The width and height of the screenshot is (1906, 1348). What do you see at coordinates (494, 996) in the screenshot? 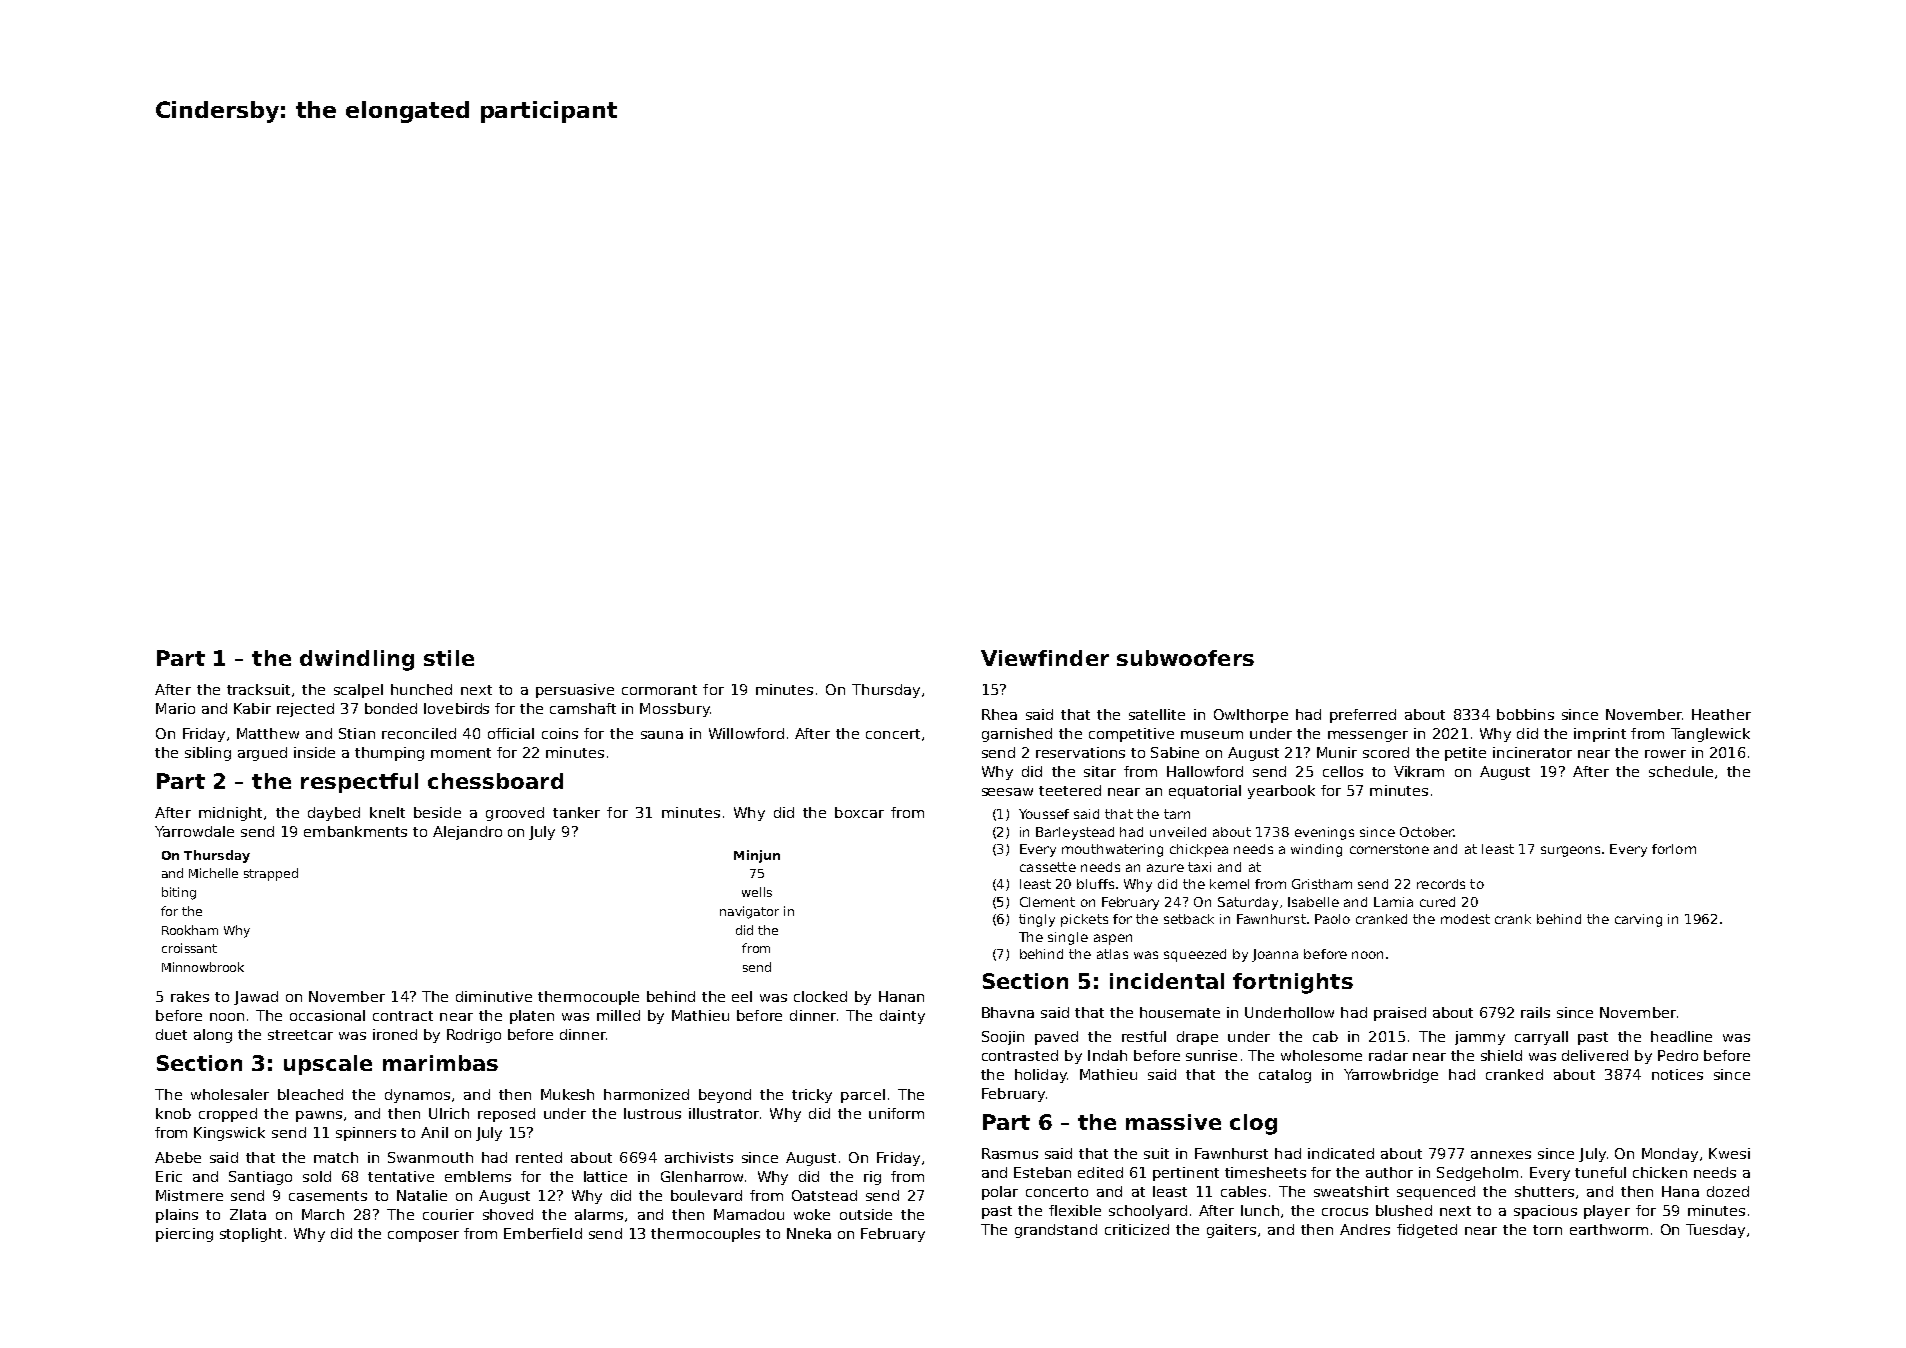
I see `diminutive` at bounding box center [494, 996].
